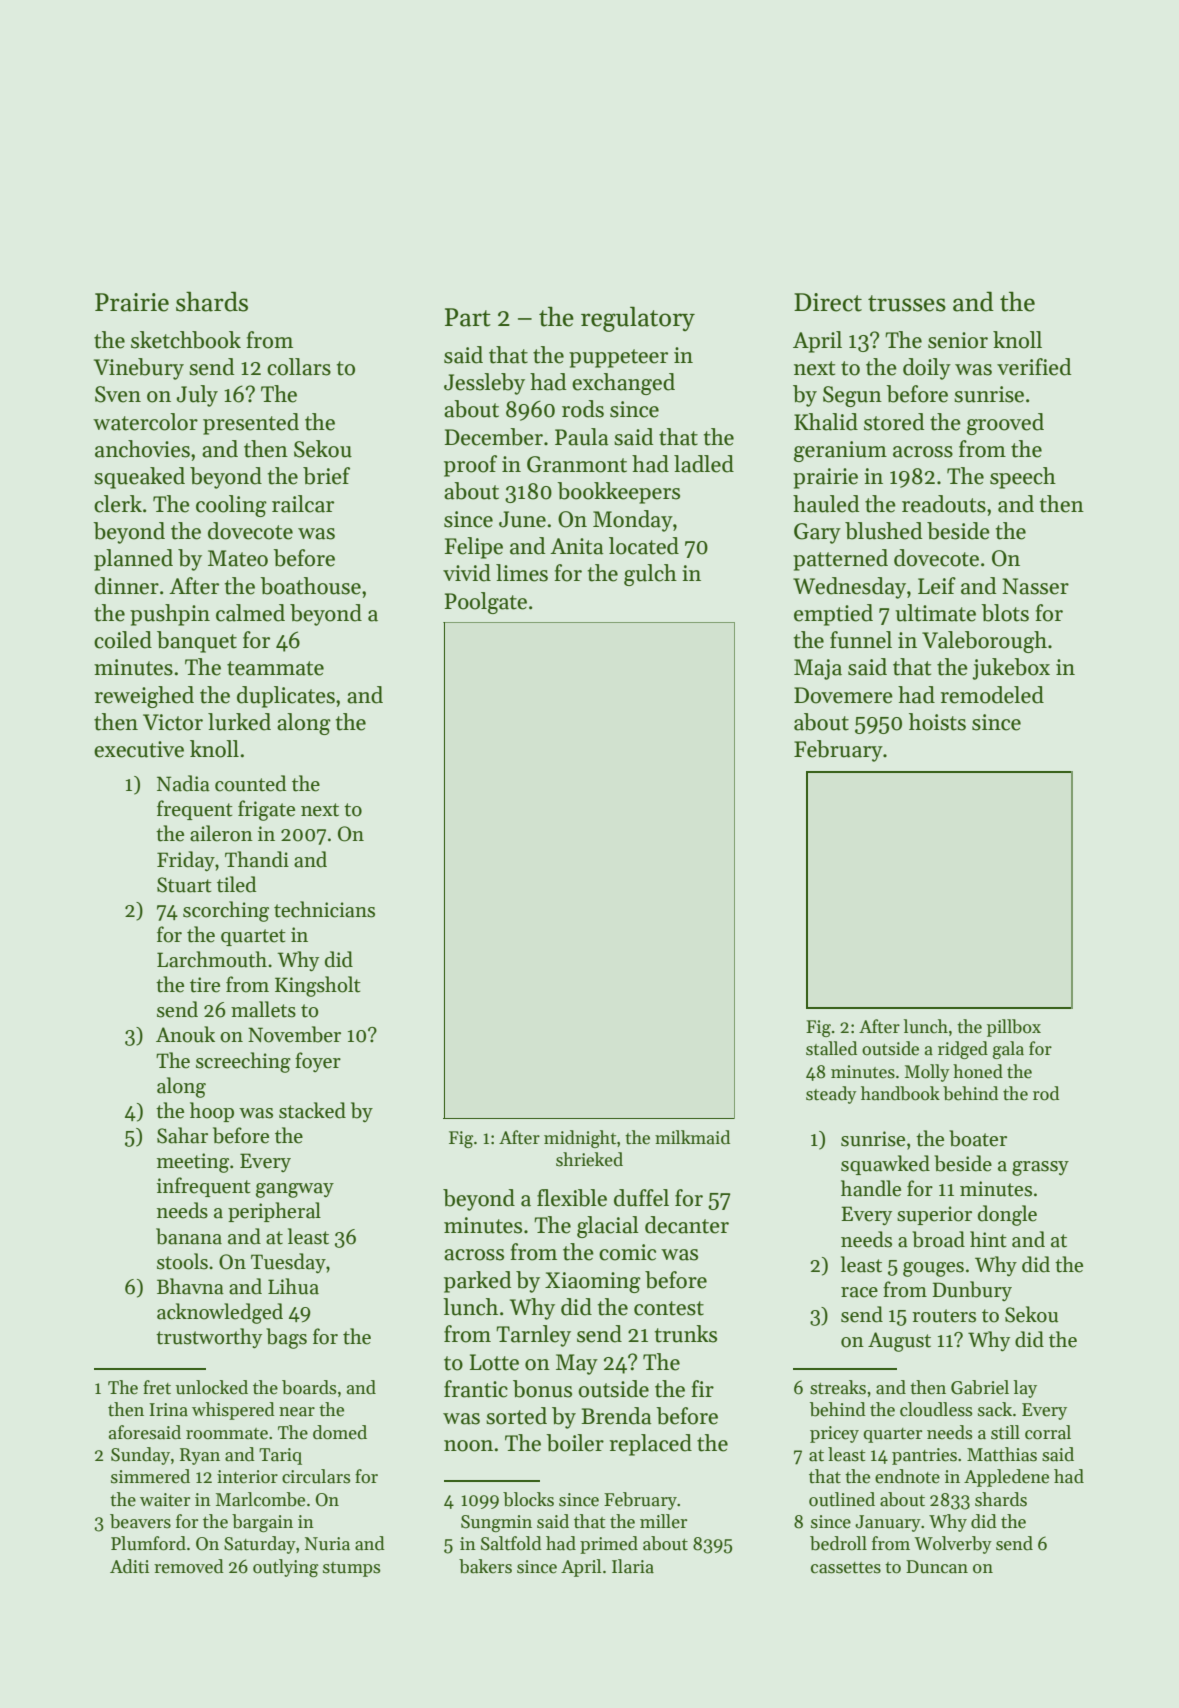  Describe the element at coordinates (978, 1071) in the page. I see `honed` at that location.
